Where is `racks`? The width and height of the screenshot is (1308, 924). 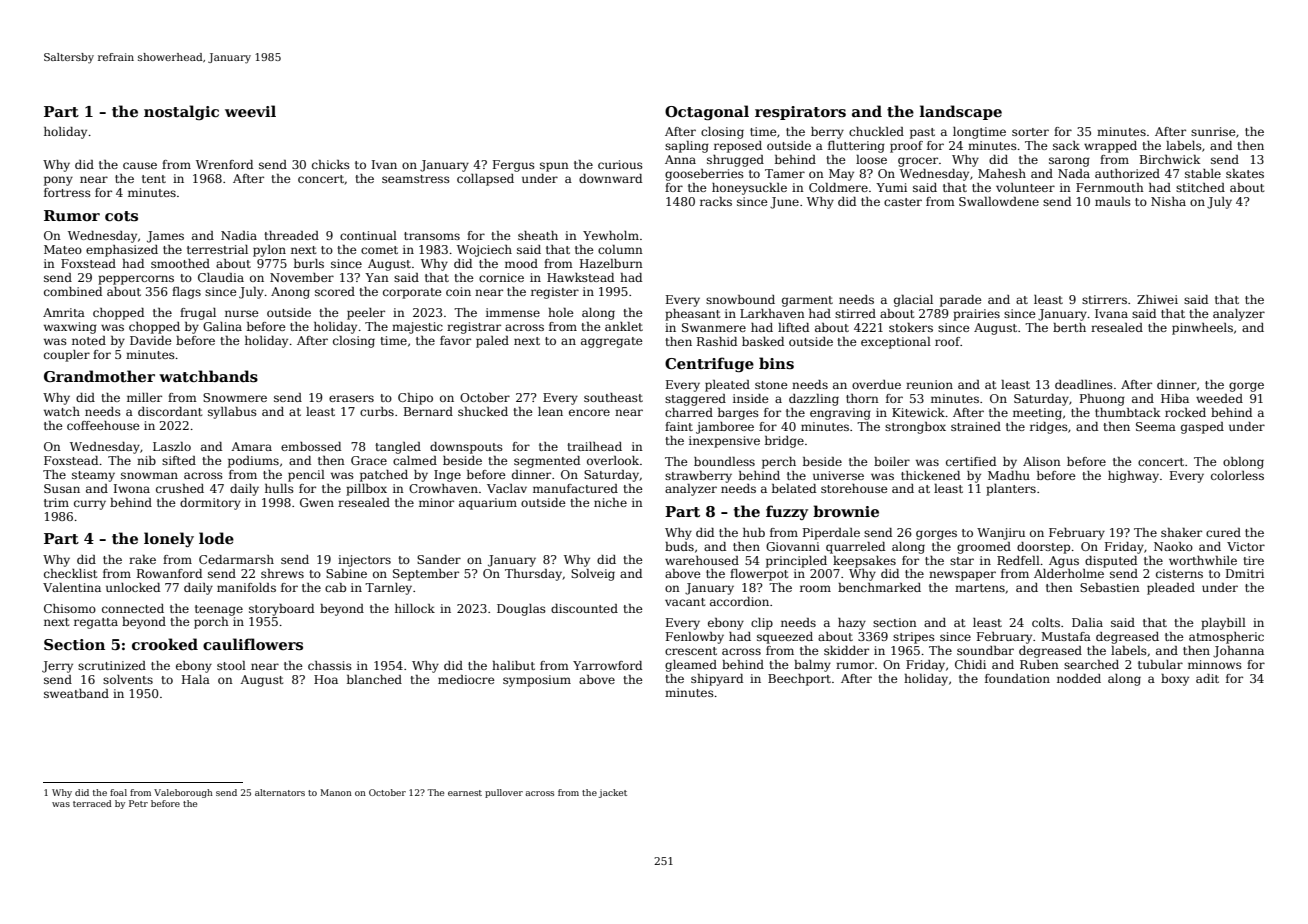
racks is located at coordinates (716, 201).
